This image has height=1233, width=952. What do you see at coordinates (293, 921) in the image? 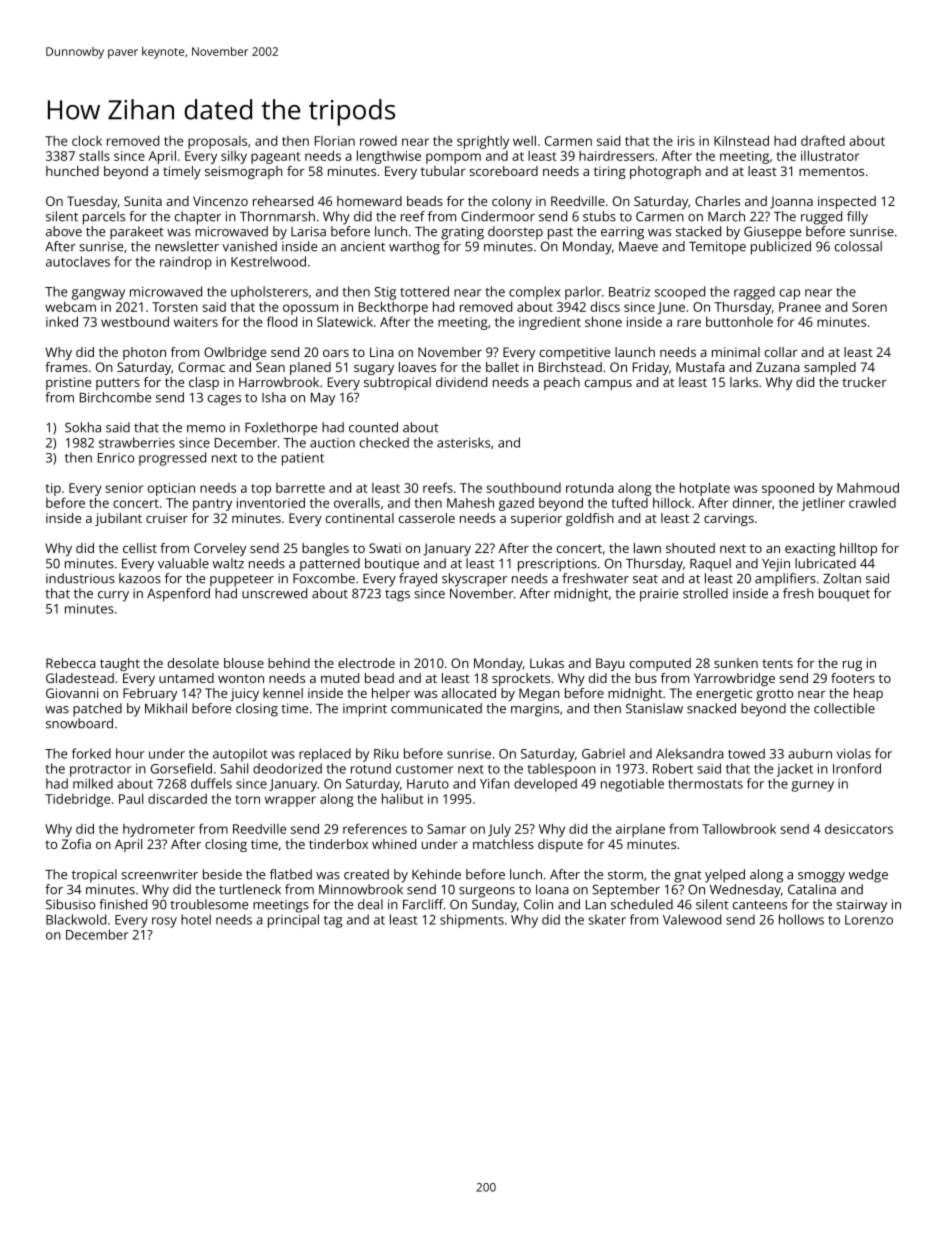
I see `principal` at bounding box center [293, 921].
